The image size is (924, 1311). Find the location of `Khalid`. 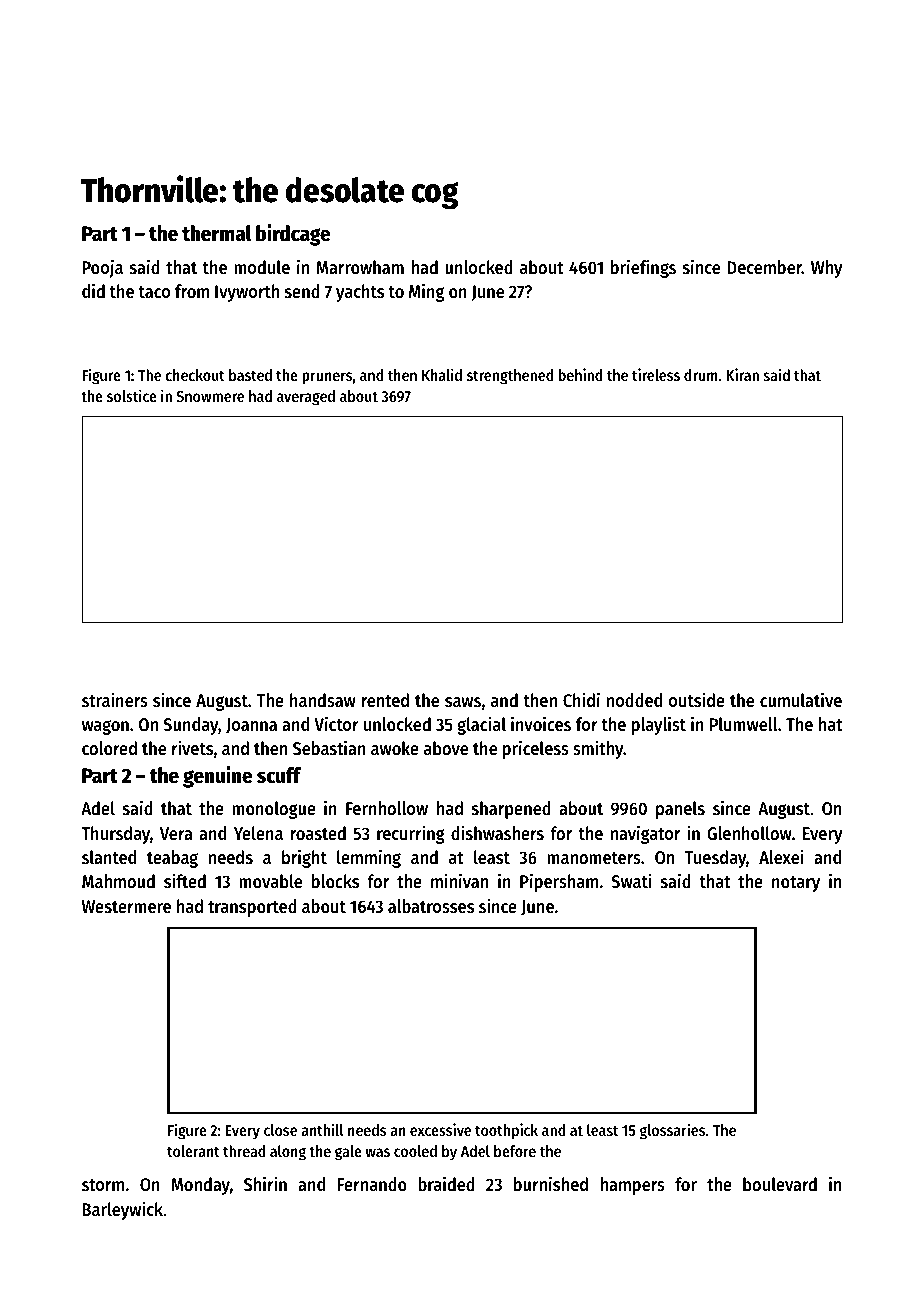

Khalid is located at coordinates (442, 374).
